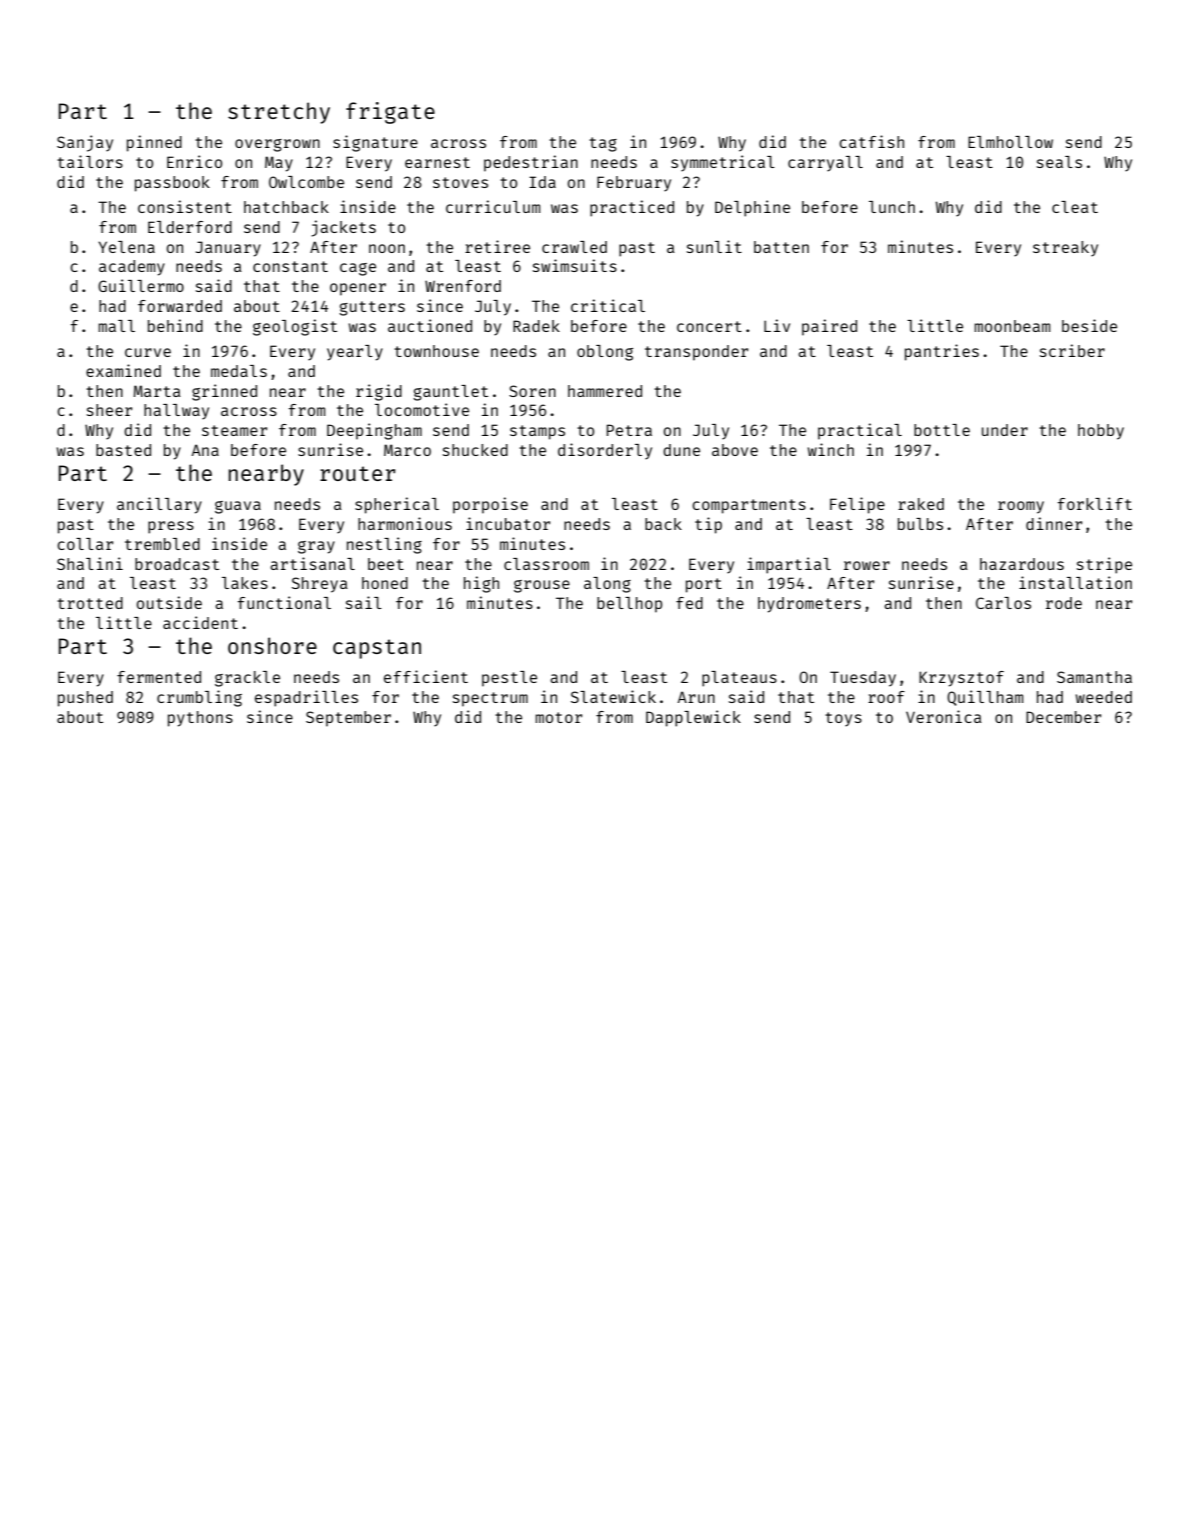 This screenshot has height=1540, width=1190. What do you see at coordinates (116, 326) in the screenshot?
I see `mall` at bounding box center [116, 326].
